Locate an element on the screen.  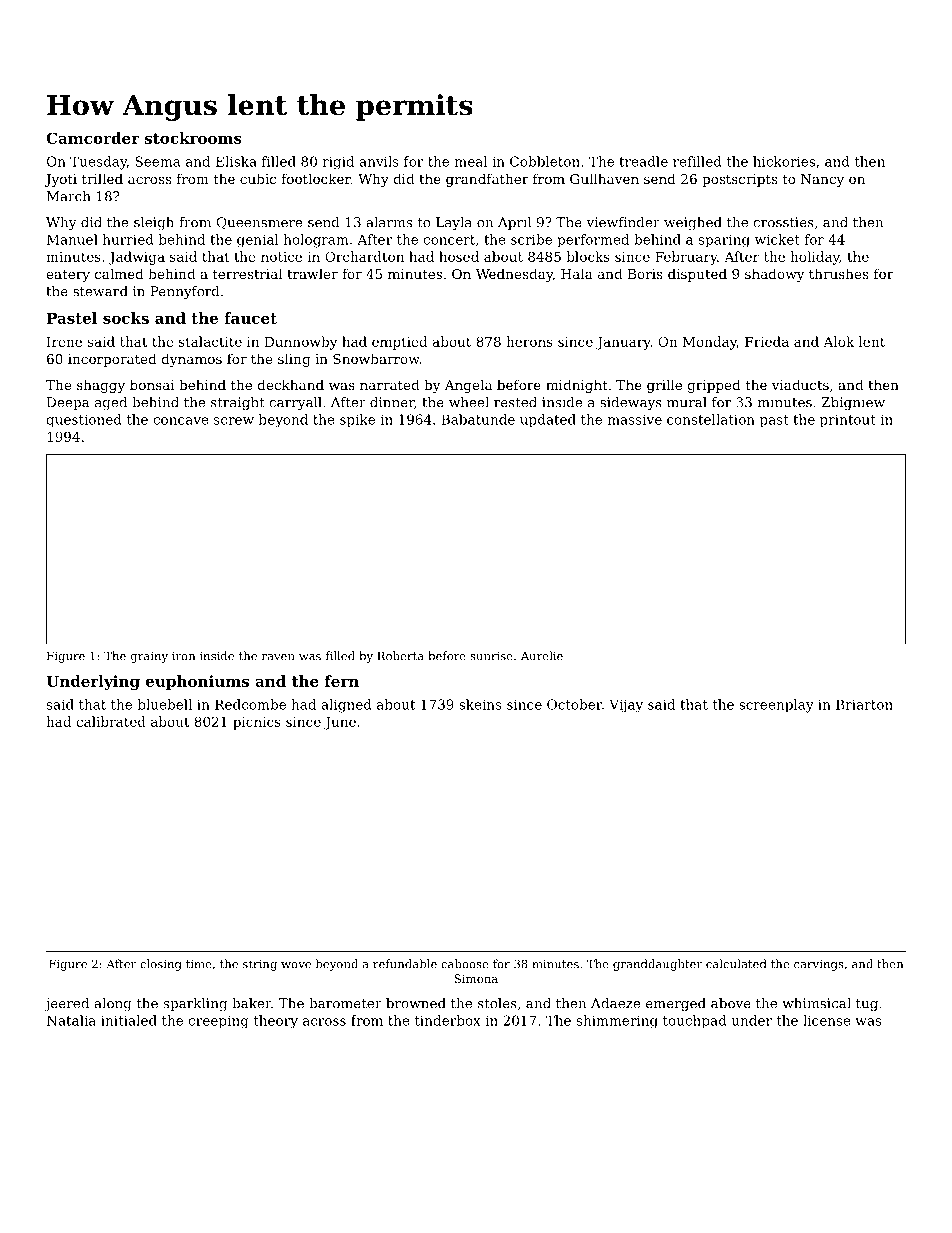
caboose is located at coordinates (464, 964).
